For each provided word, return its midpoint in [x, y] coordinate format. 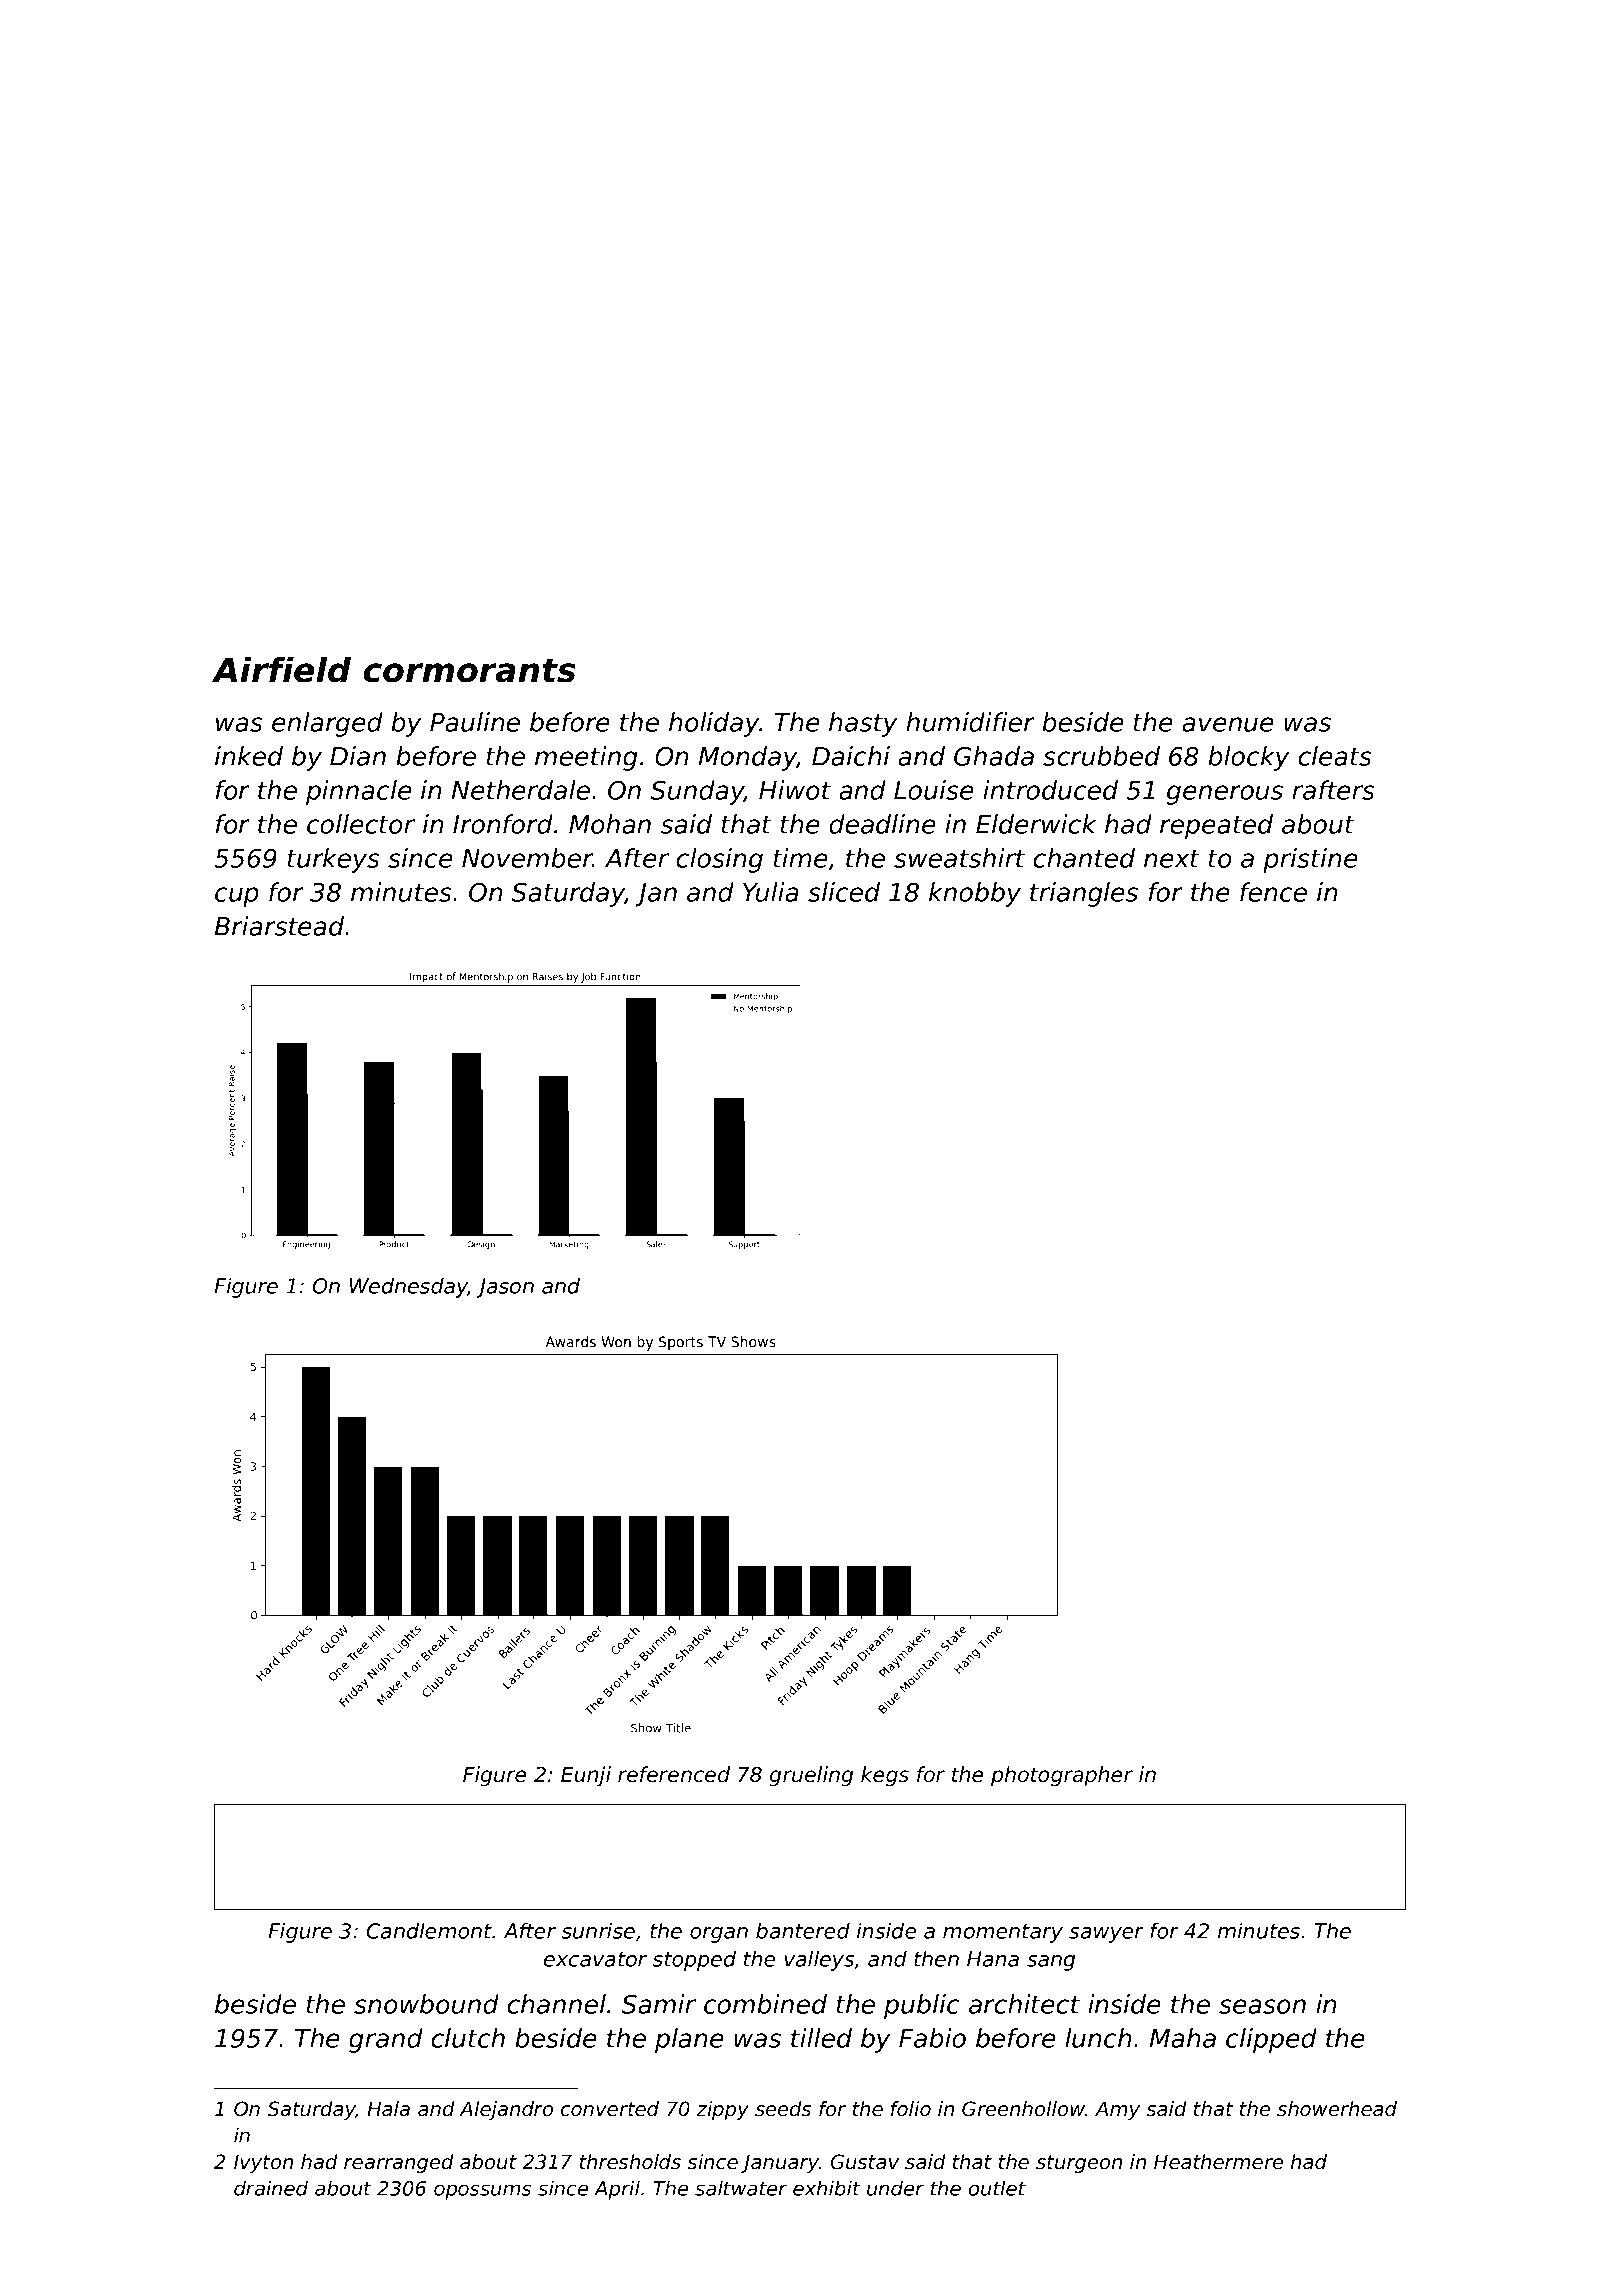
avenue [1228, 724]
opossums [482, 2192]
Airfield [281, 669]
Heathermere [1218, 2162]
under [895, 2188]
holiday [714, 724]
